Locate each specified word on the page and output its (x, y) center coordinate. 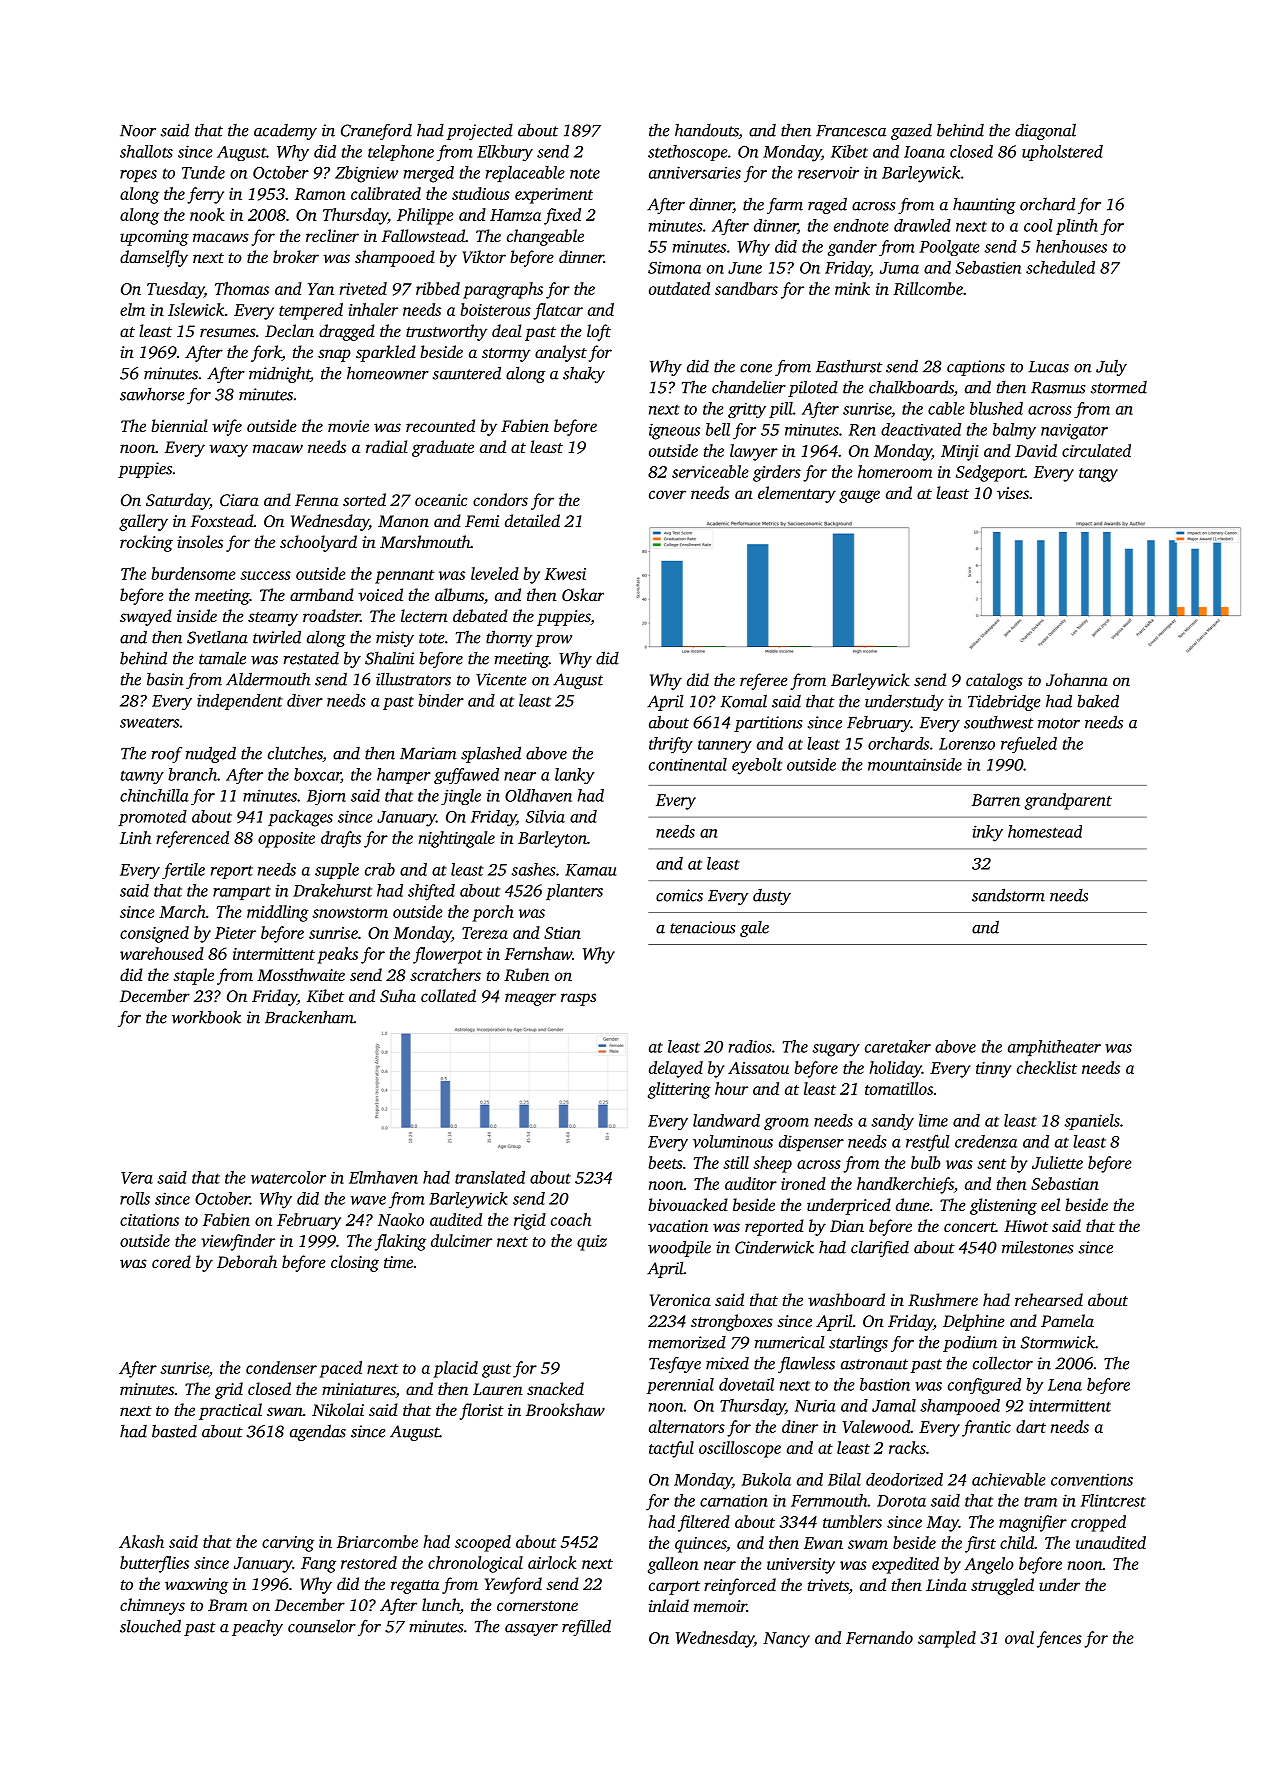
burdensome (193, 573)
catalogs (994, 681)
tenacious (702, 927)
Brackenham (309, 1017)
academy (285, 132)
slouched (150, 1626)
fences (1059, 1639)
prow (553, 641)
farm (785, 206)
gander (852, 248)
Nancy (786, 1640)
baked (1098, 701)
